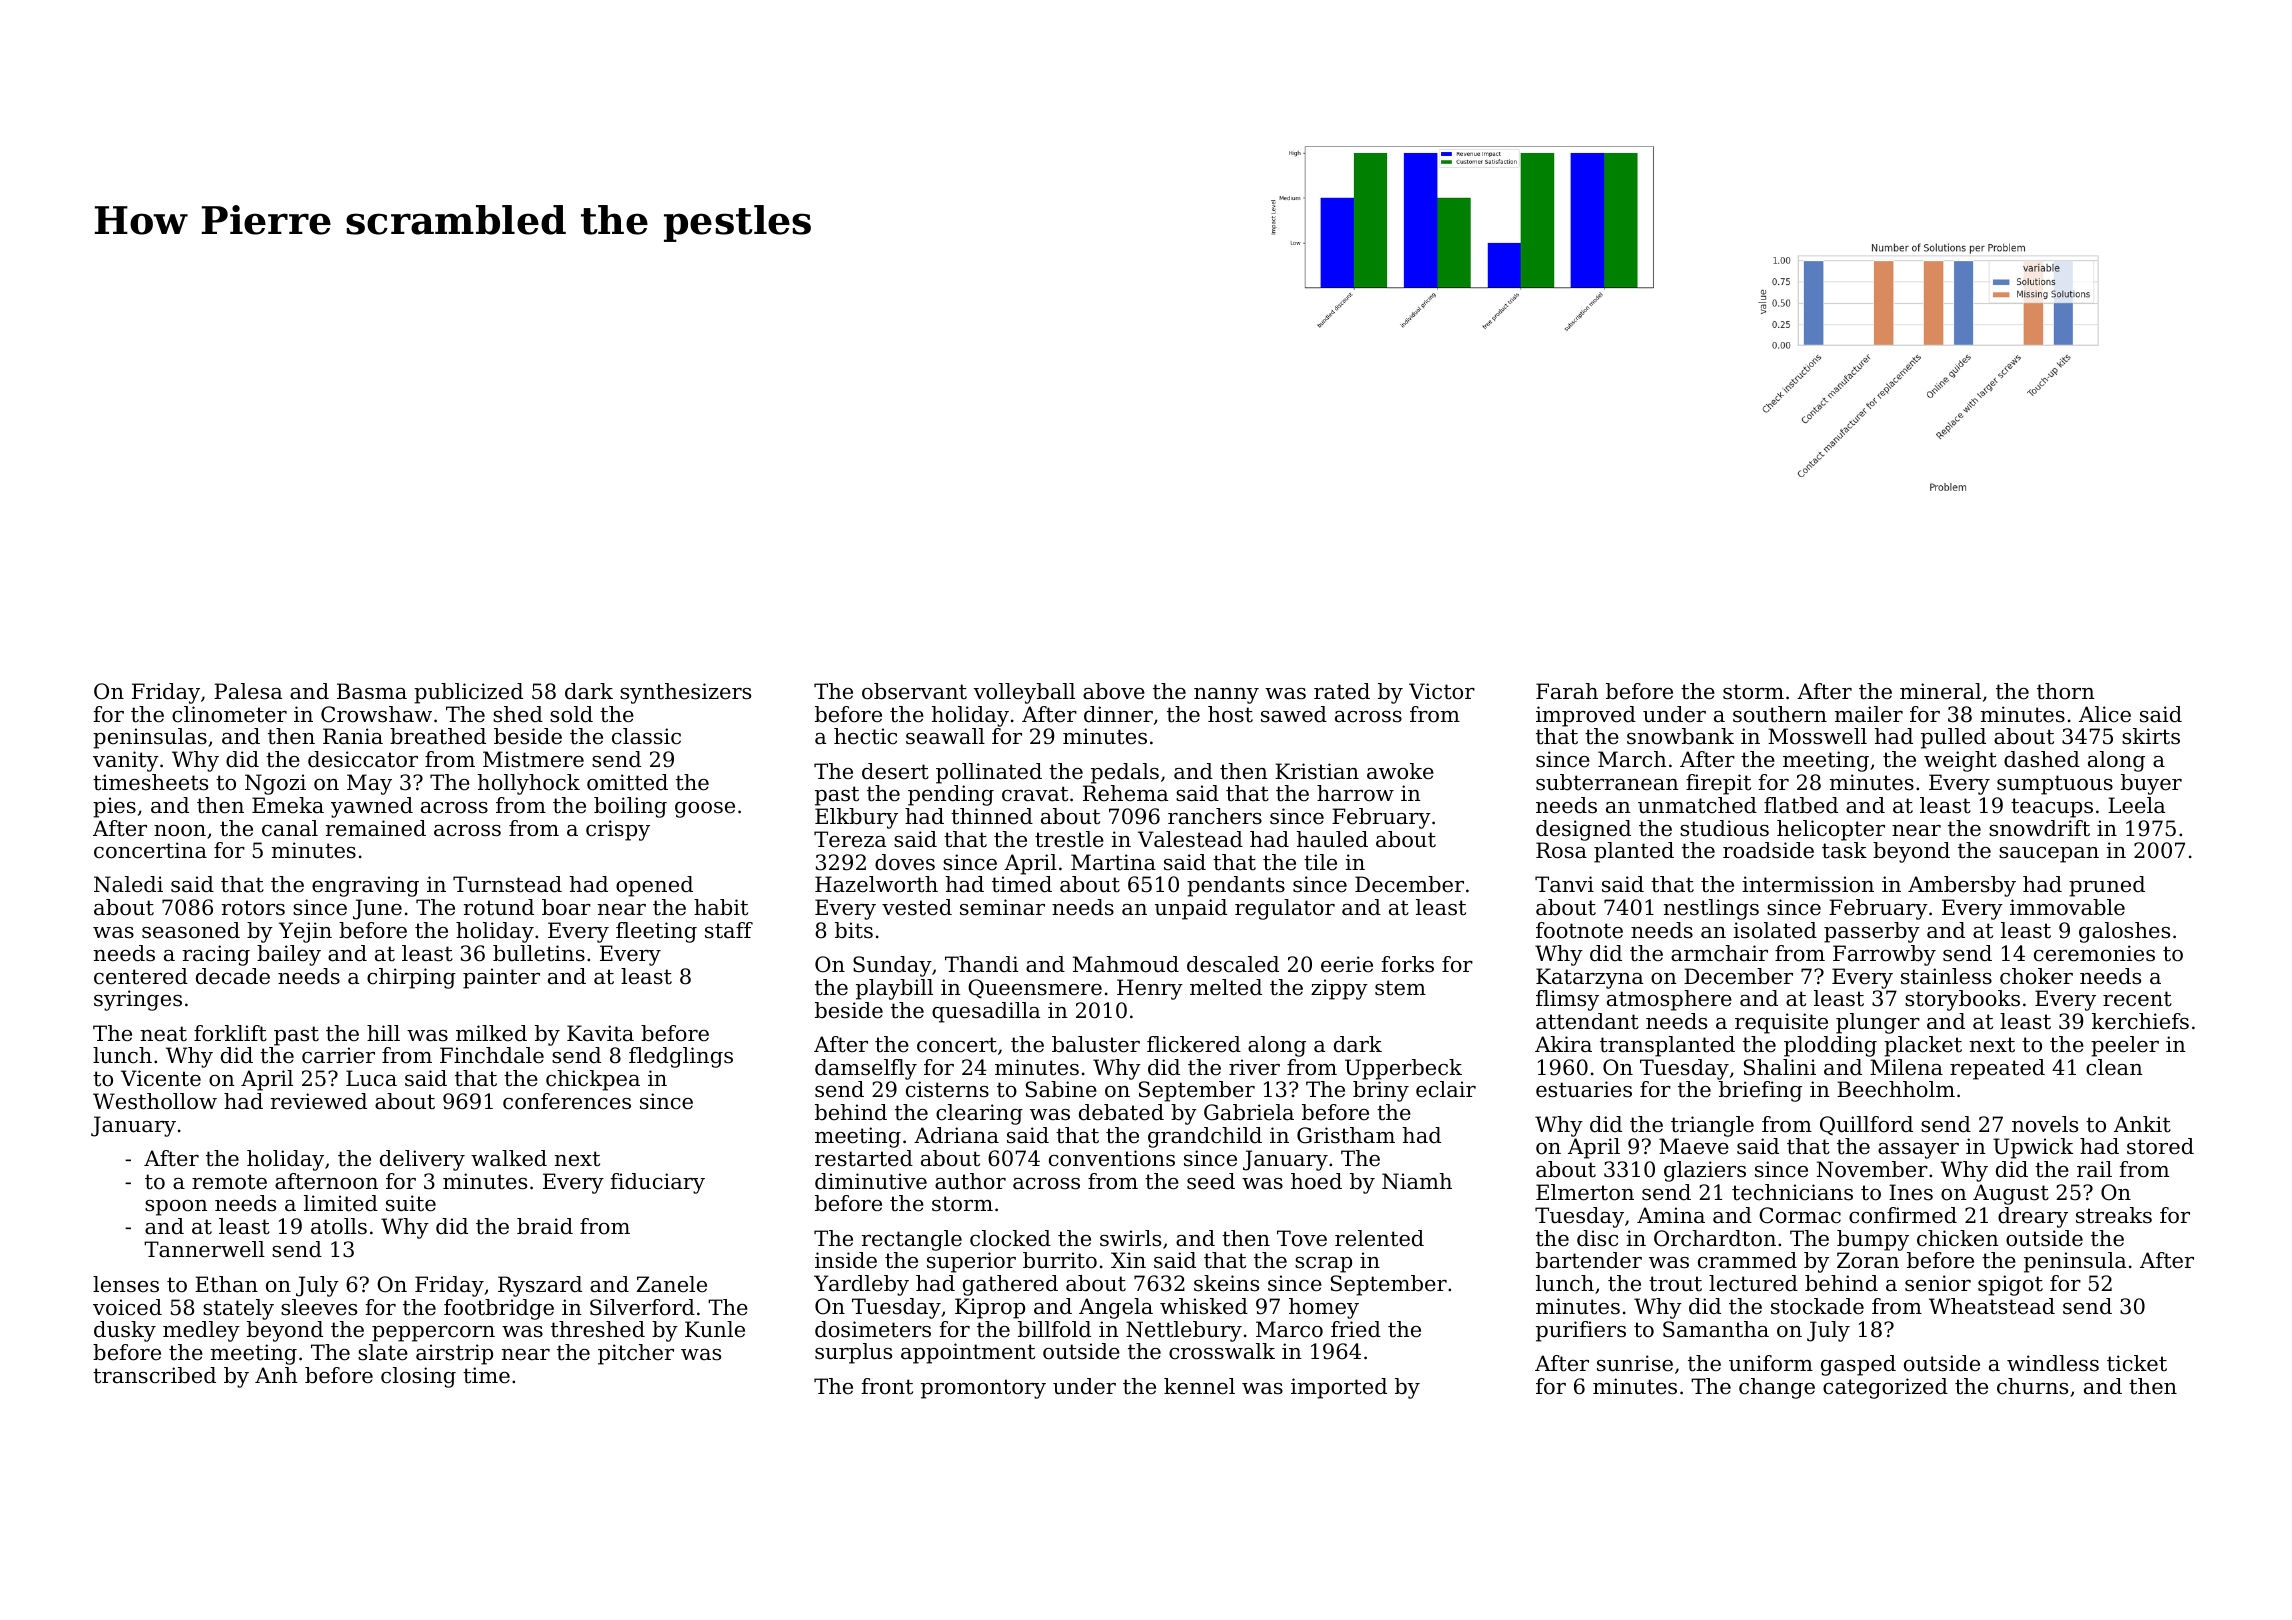  I want to click on seed, so click(1211, 1181).
